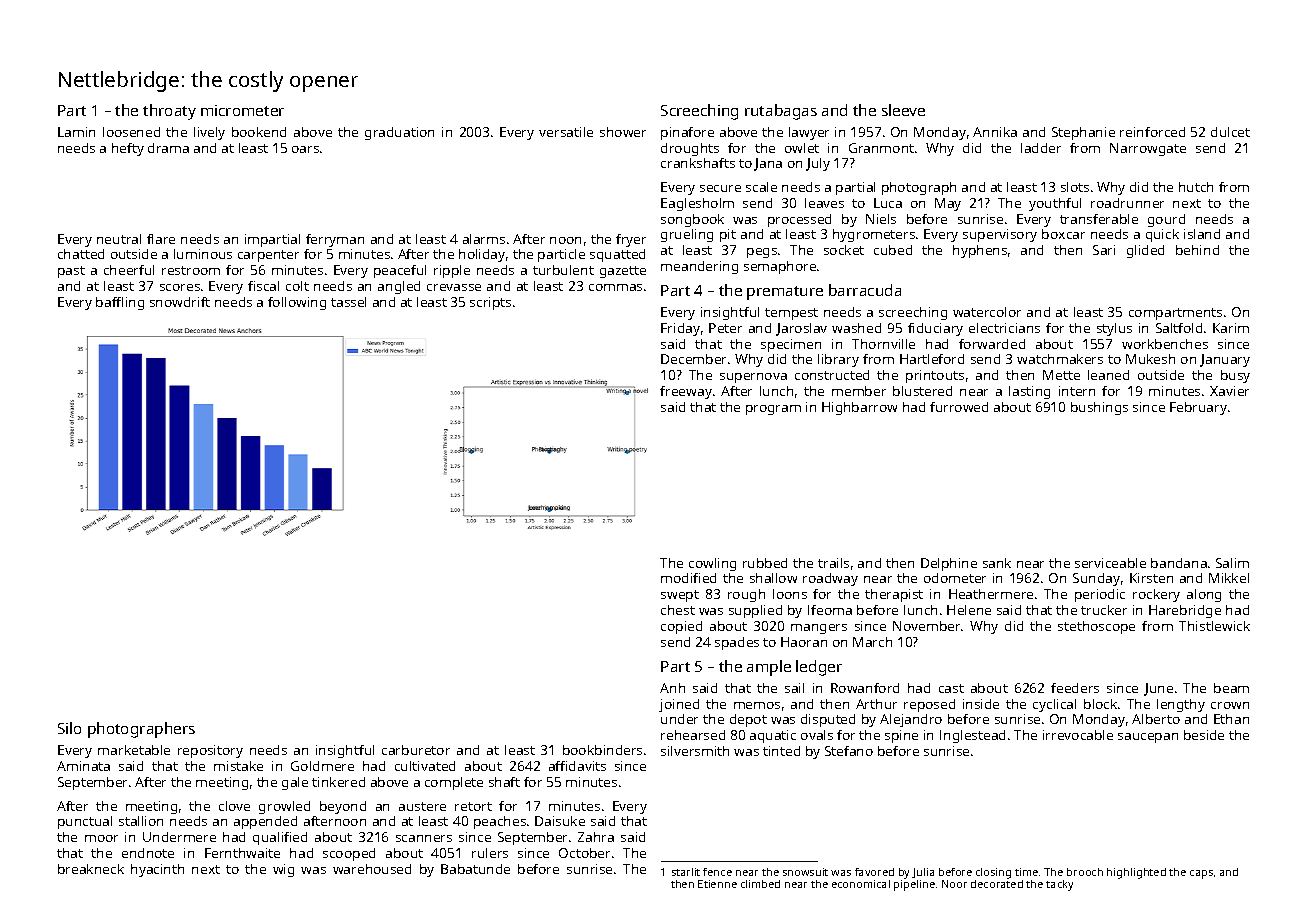 Image resolution: width=1308 pixels, height=924 pixels. What do you see at coordinates (687, 133) in the screenshot?
I see `pinafore` at bounding box center [687, 133].
